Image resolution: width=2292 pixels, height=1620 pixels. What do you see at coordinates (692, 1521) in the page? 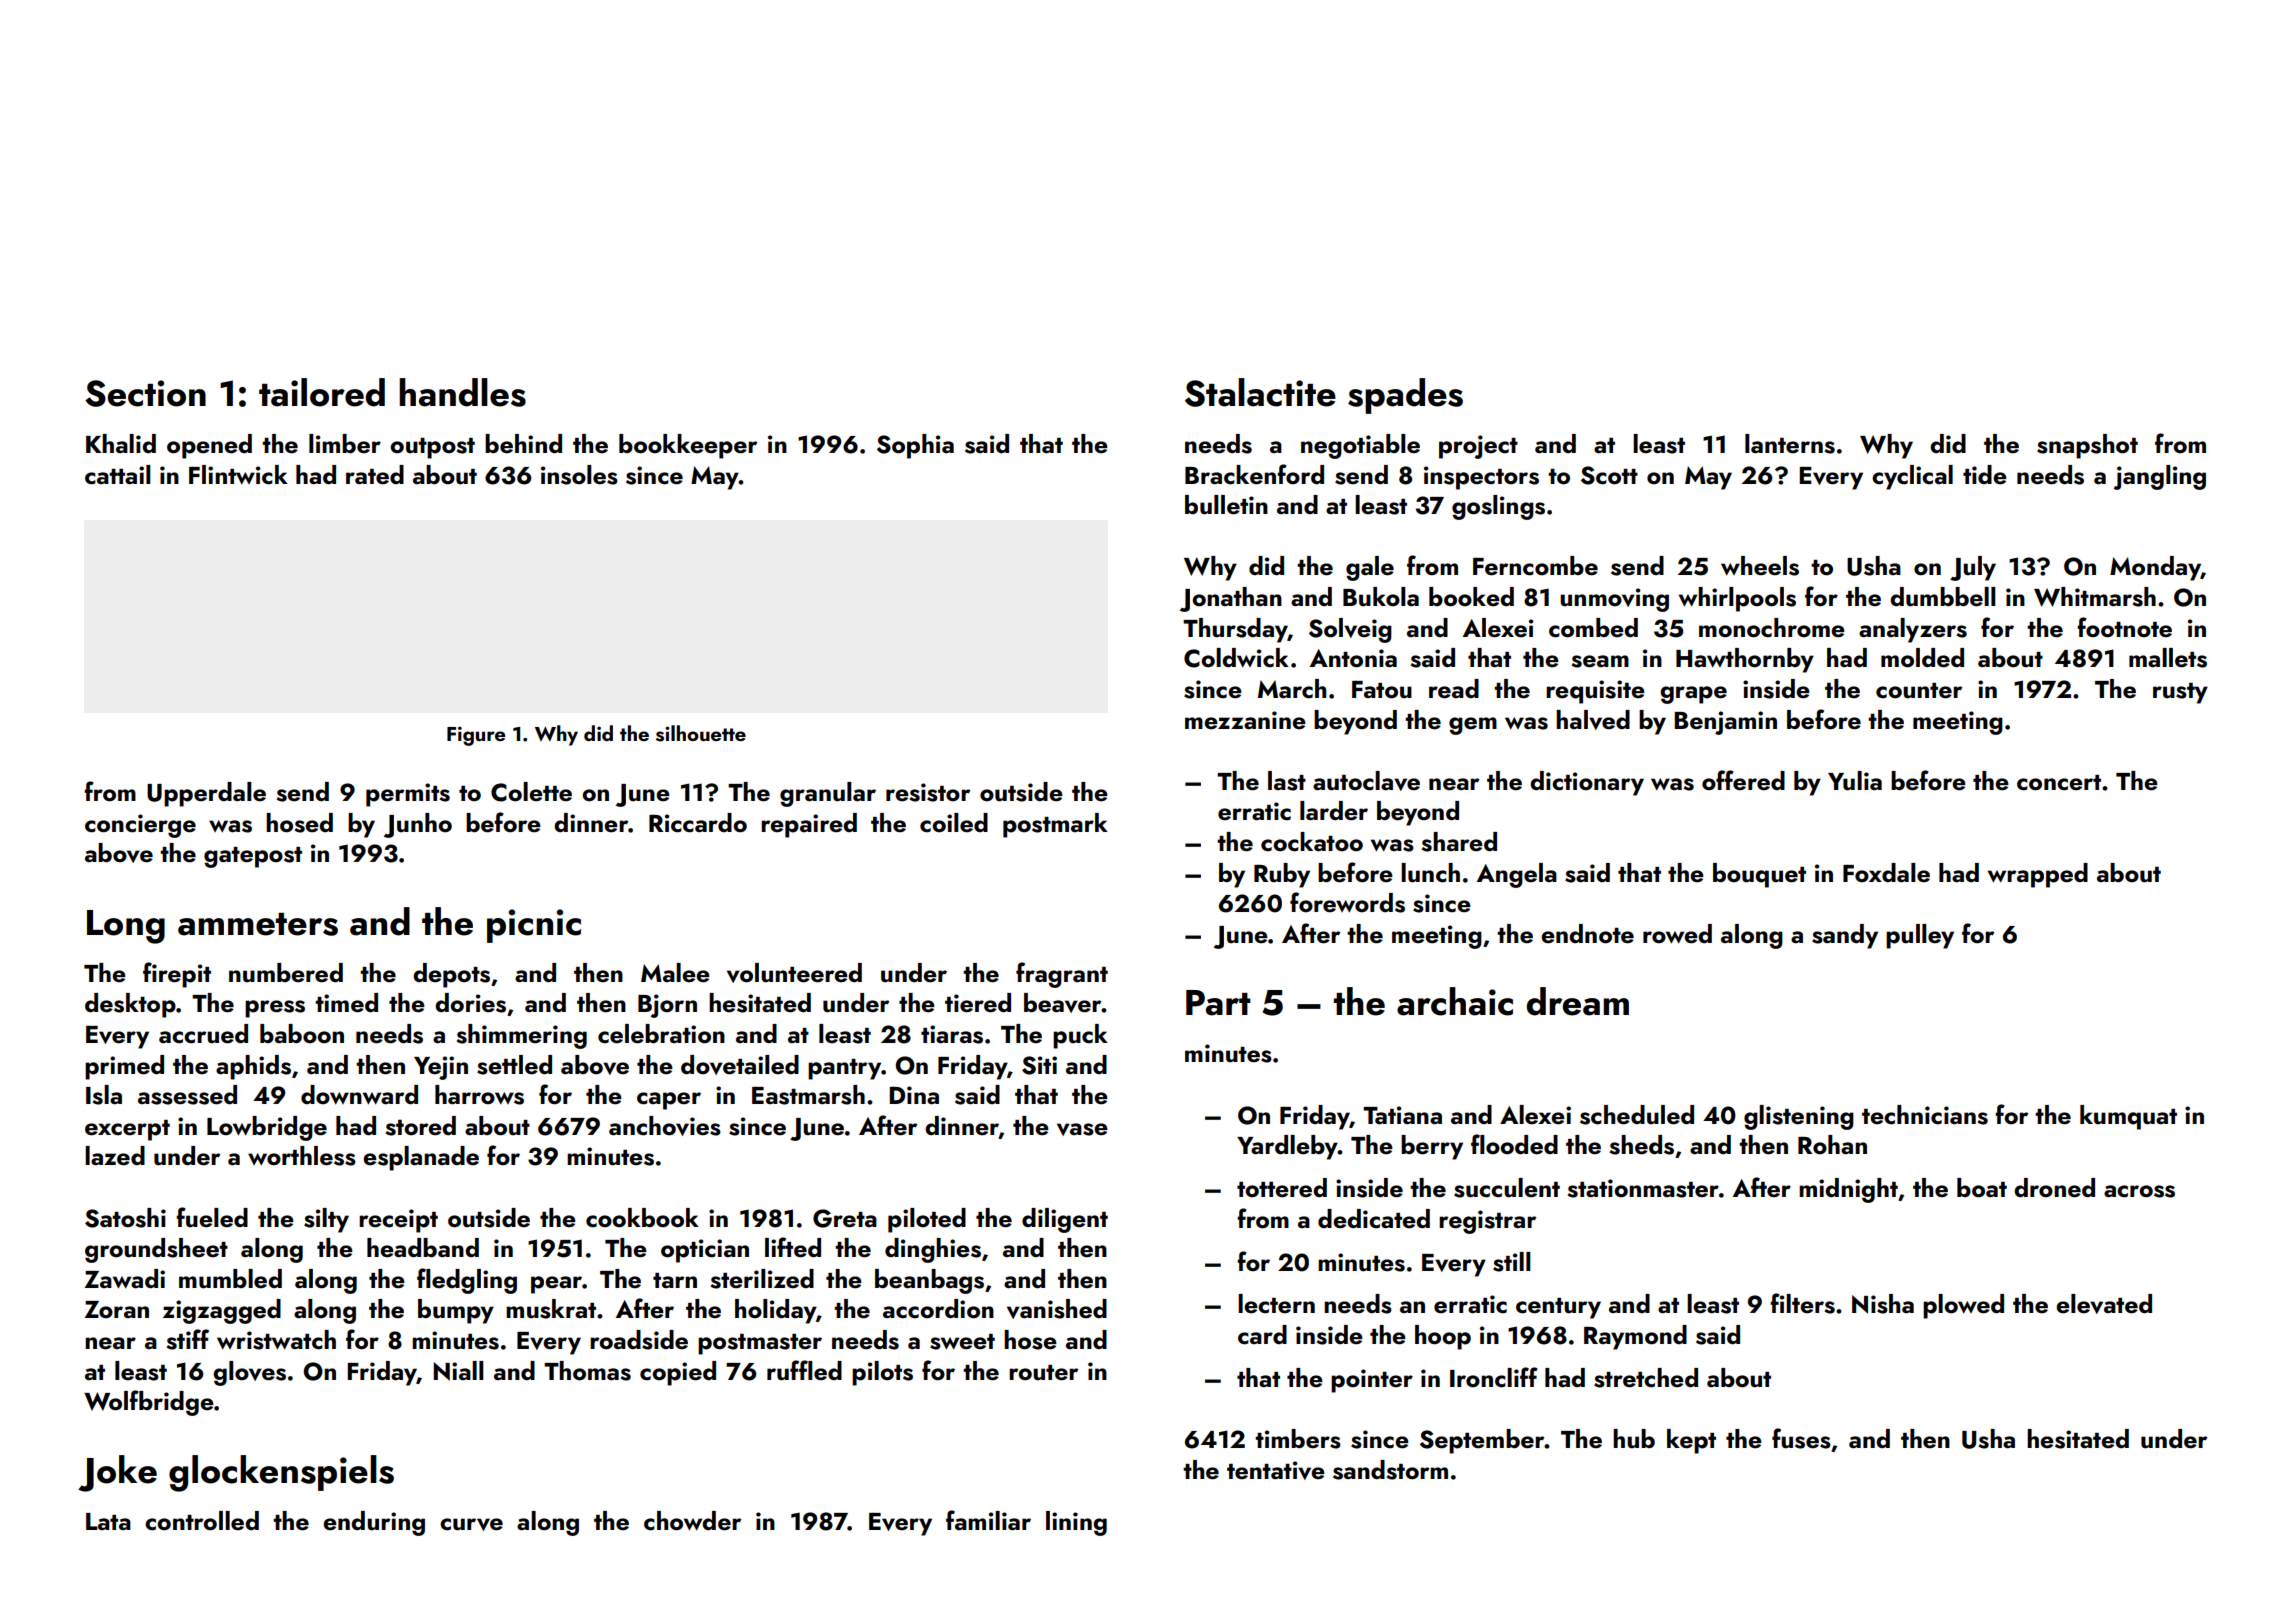
I see `chowder` at bounding box center [692, 1521].
